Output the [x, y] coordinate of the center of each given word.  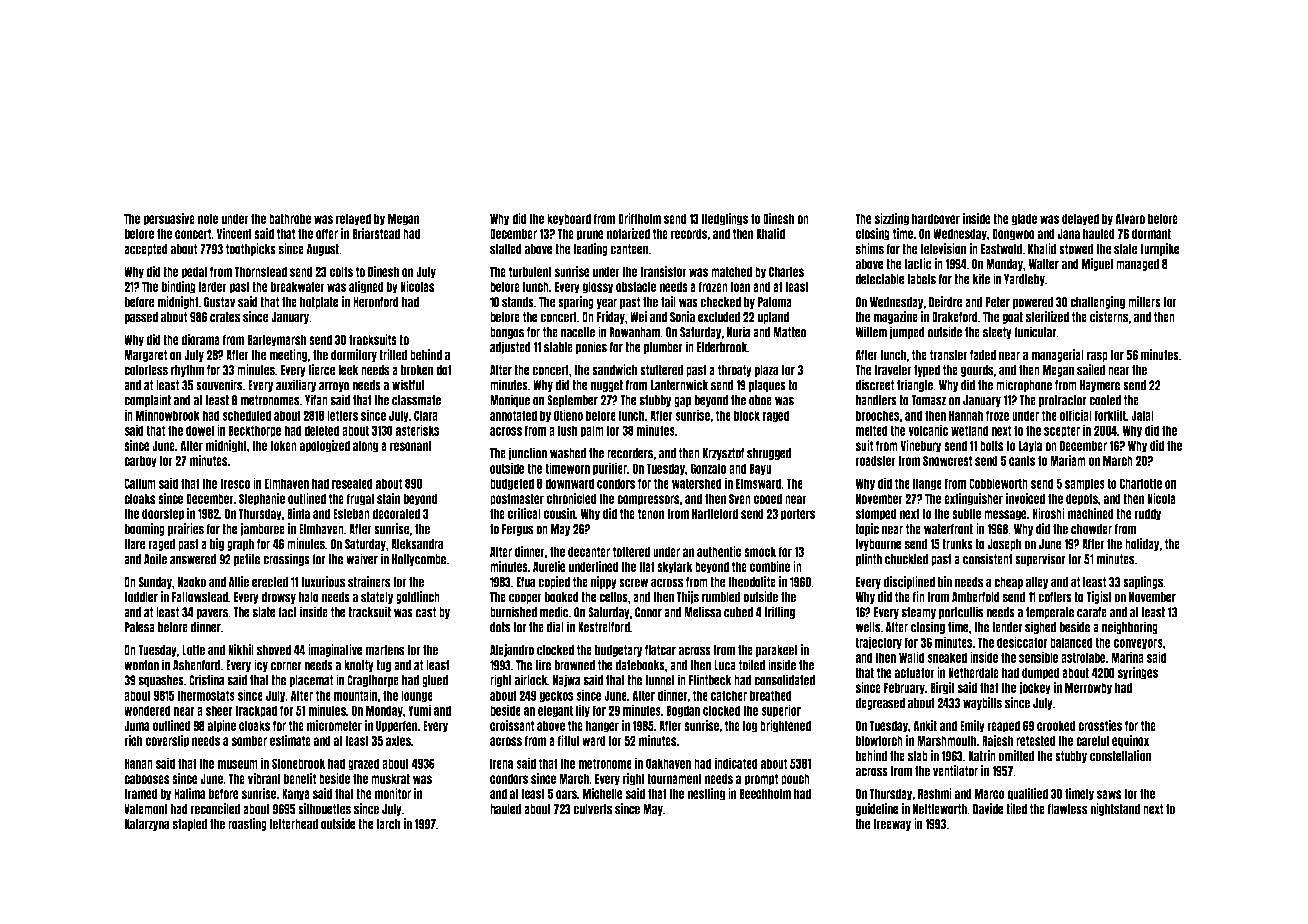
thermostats [206, 695]
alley [1037, 583]
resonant [411, 445]
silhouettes [324, 809]
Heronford [376, 302]
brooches [878, 415]
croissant [512, 725]
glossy [597, 287]
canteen [629, 249]
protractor [1063, 401]
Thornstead [260, 271]
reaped [1003, 726]
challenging [1097, 302]
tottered [631, 551]
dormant [1151, 233]
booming [144, 529]
